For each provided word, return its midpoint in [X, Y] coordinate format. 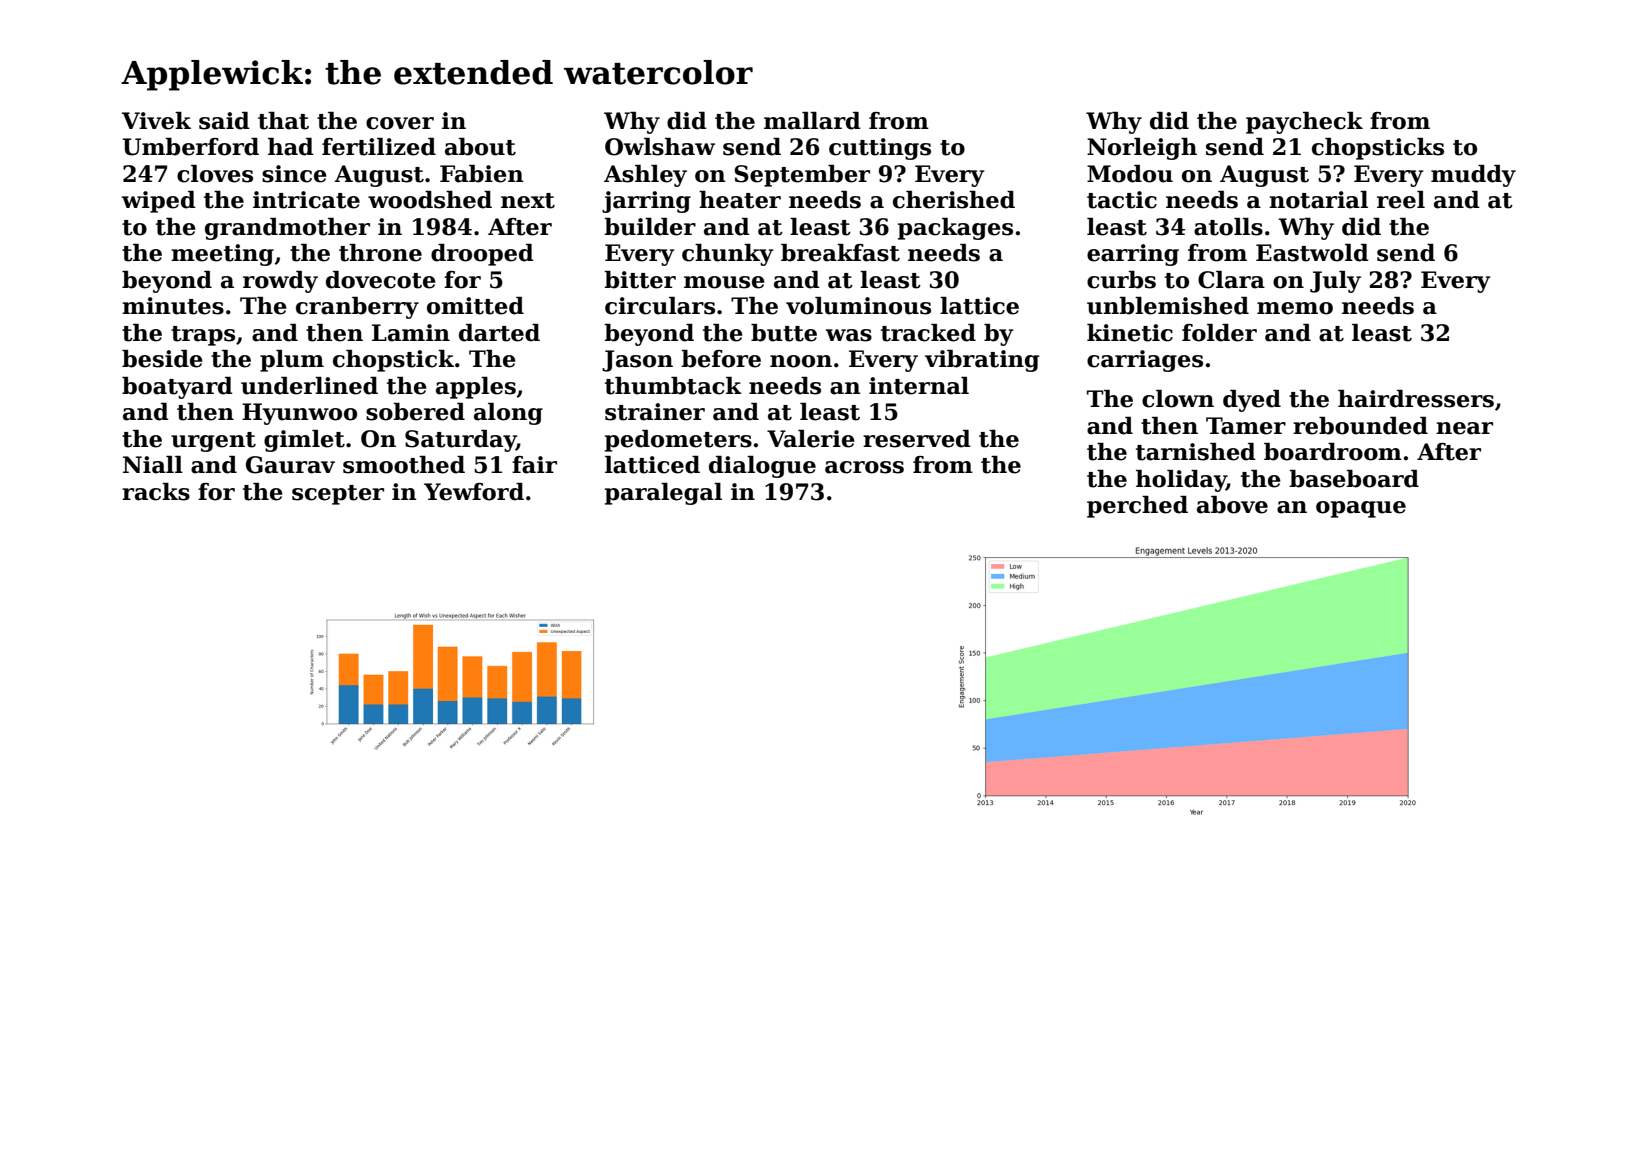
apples [476, 388]
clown [1178, 399]
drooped [482, 255]
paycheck [1304, 123]
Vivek [156, 121]
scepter [338, 495]
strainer [655, 412]
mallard [812, 121]
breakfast [840, 253]
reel [1401, 200]
